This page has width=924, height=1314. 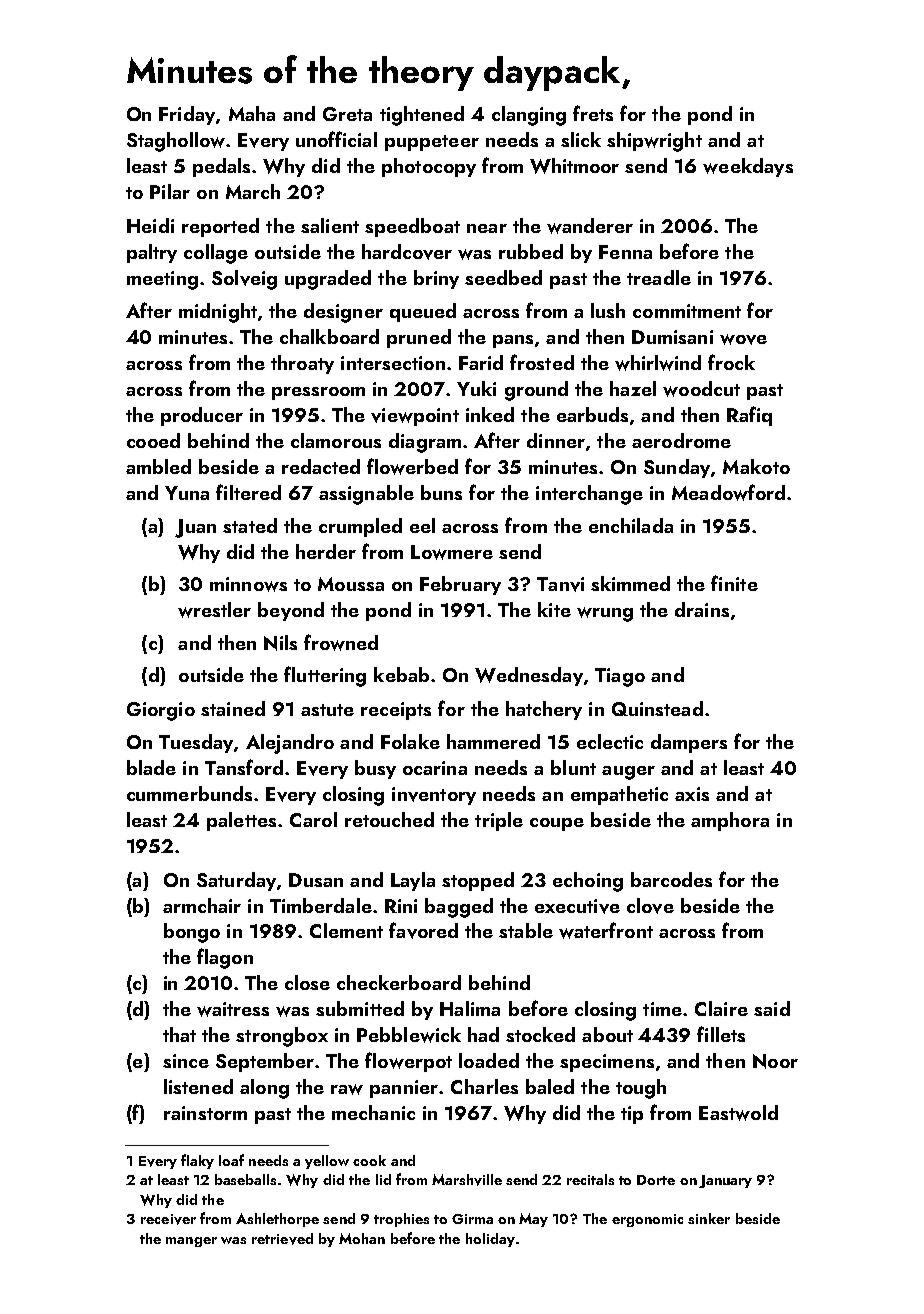 What do you see at coordinates (422, 116) in the page?
I see `tightened` at bounding box center [422, 116].
